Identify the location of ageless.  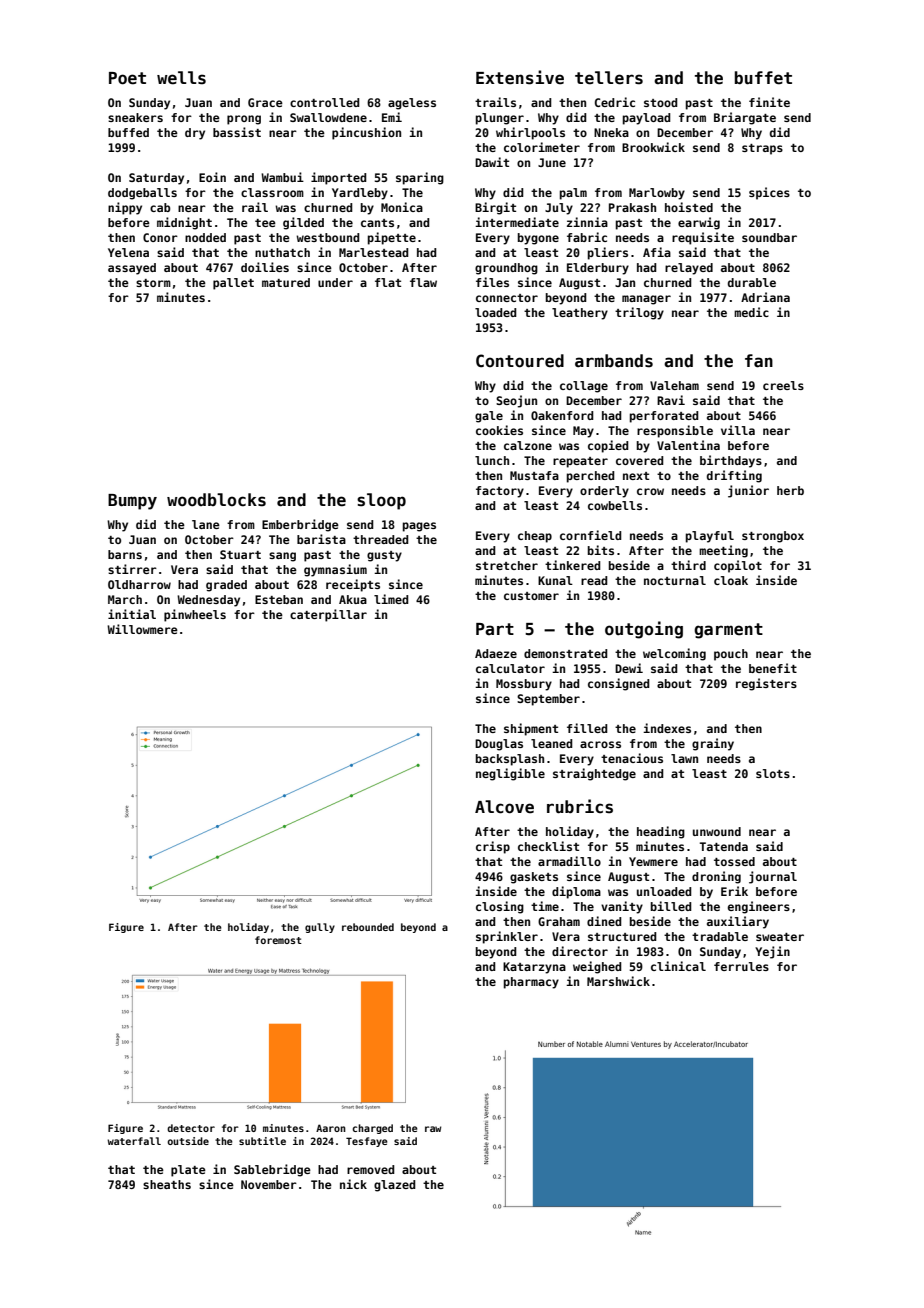
(412, 104).
